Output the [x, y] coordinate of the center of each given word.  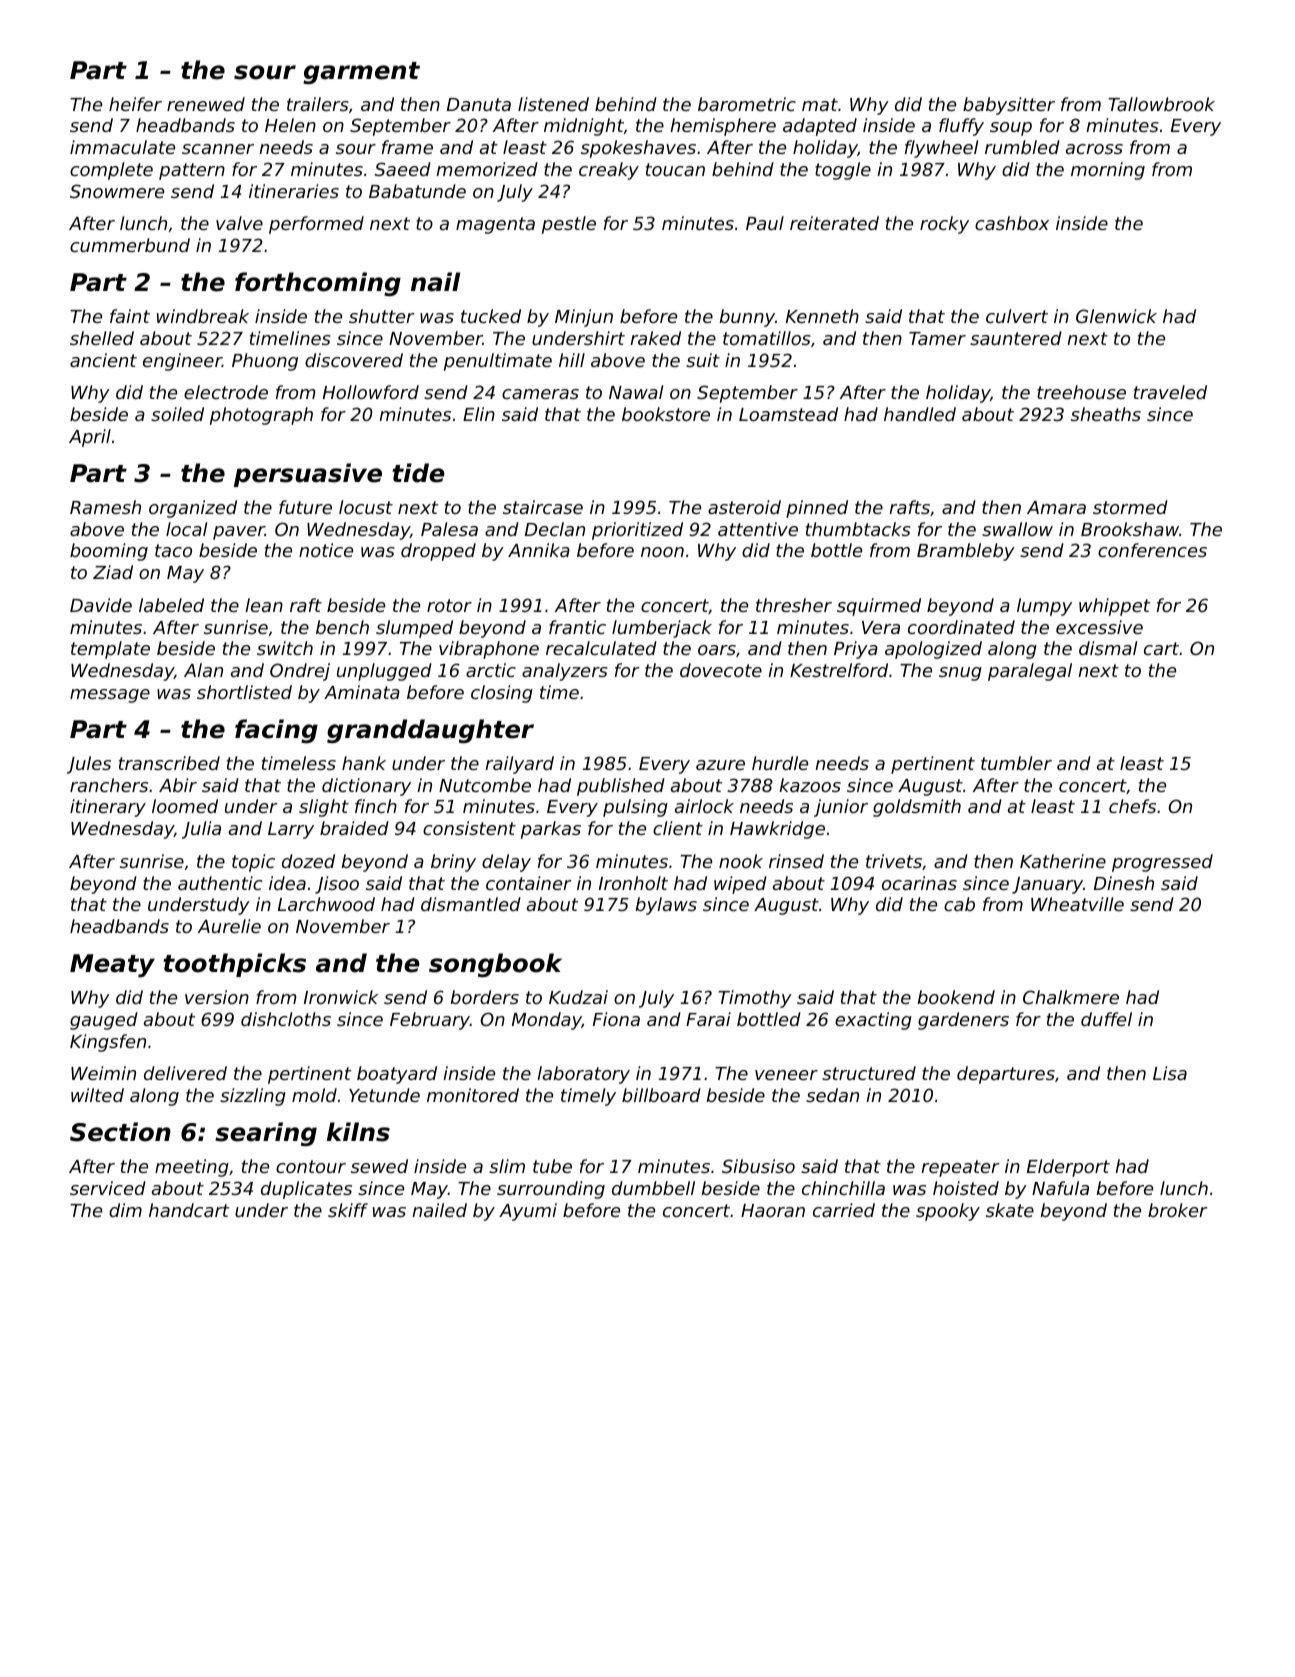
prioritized [637, 531]
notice [326, 550]
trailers [318, 104]
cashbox [1012, 223]
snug [960, 674]
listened [553, 104]
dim [125, 1210]
